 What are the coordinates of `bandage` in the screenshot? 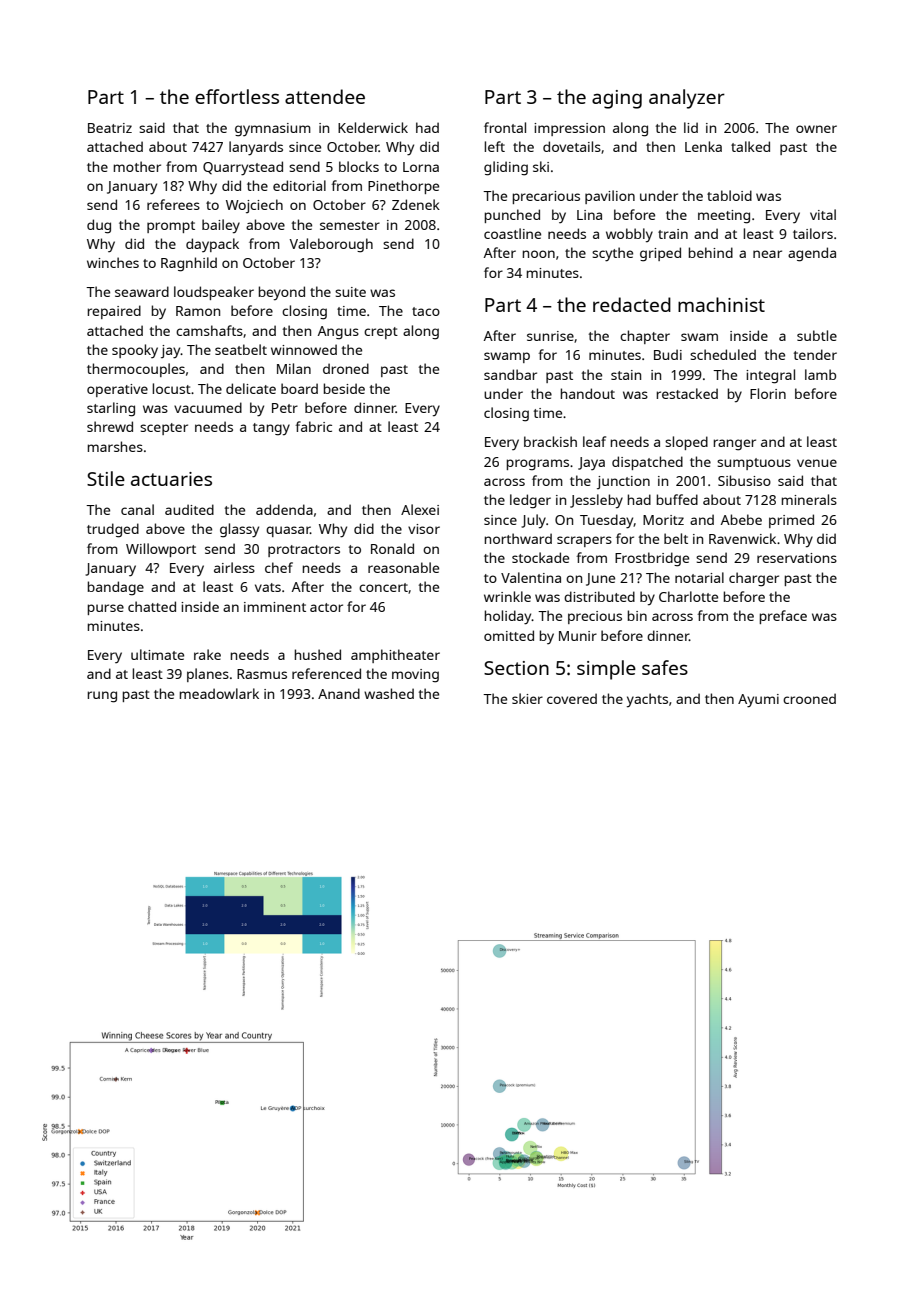 It's located at (116, 588).
